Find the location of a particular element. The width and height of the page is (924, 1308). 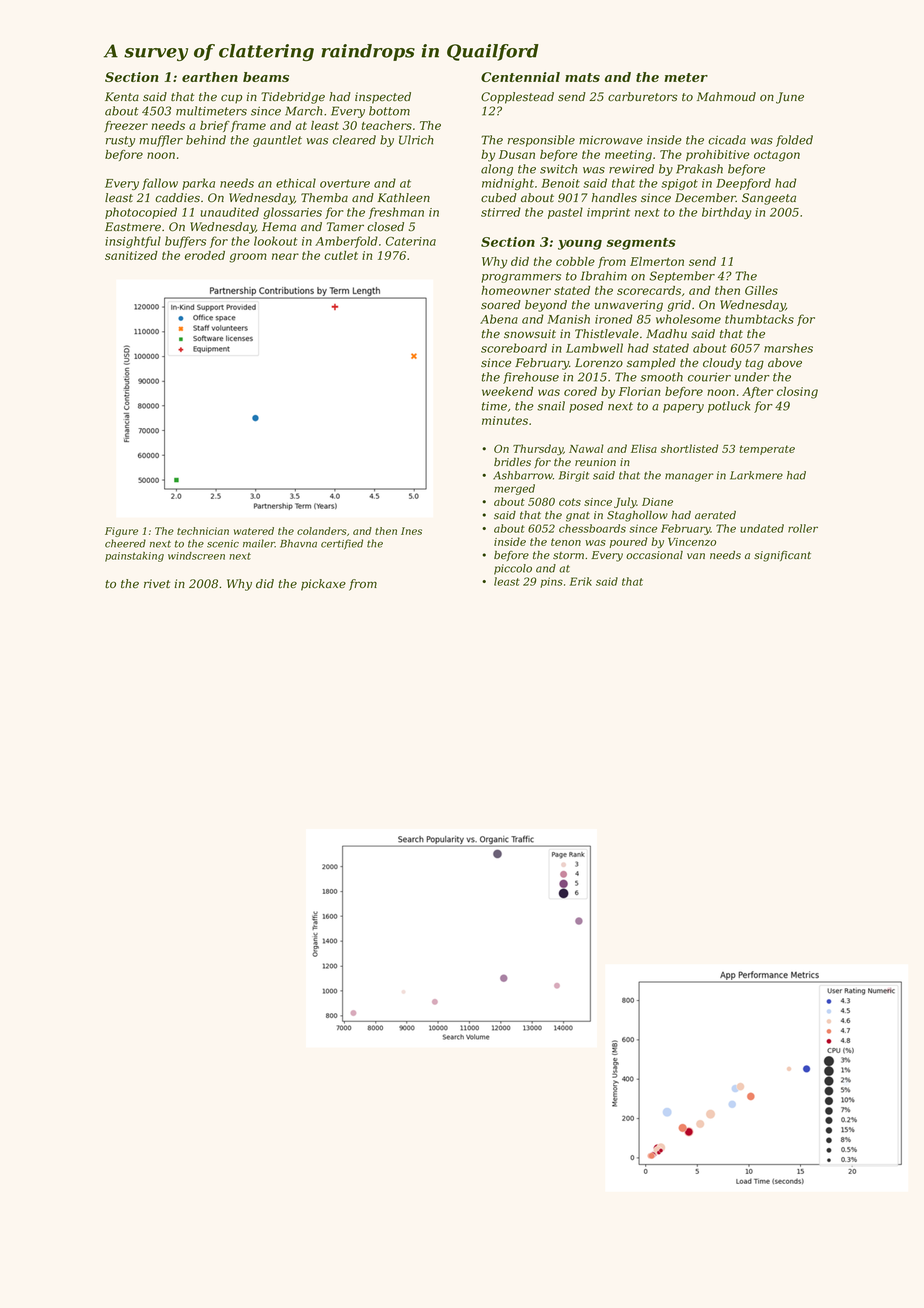

Copplestead is located at coordinates (517, 98).
